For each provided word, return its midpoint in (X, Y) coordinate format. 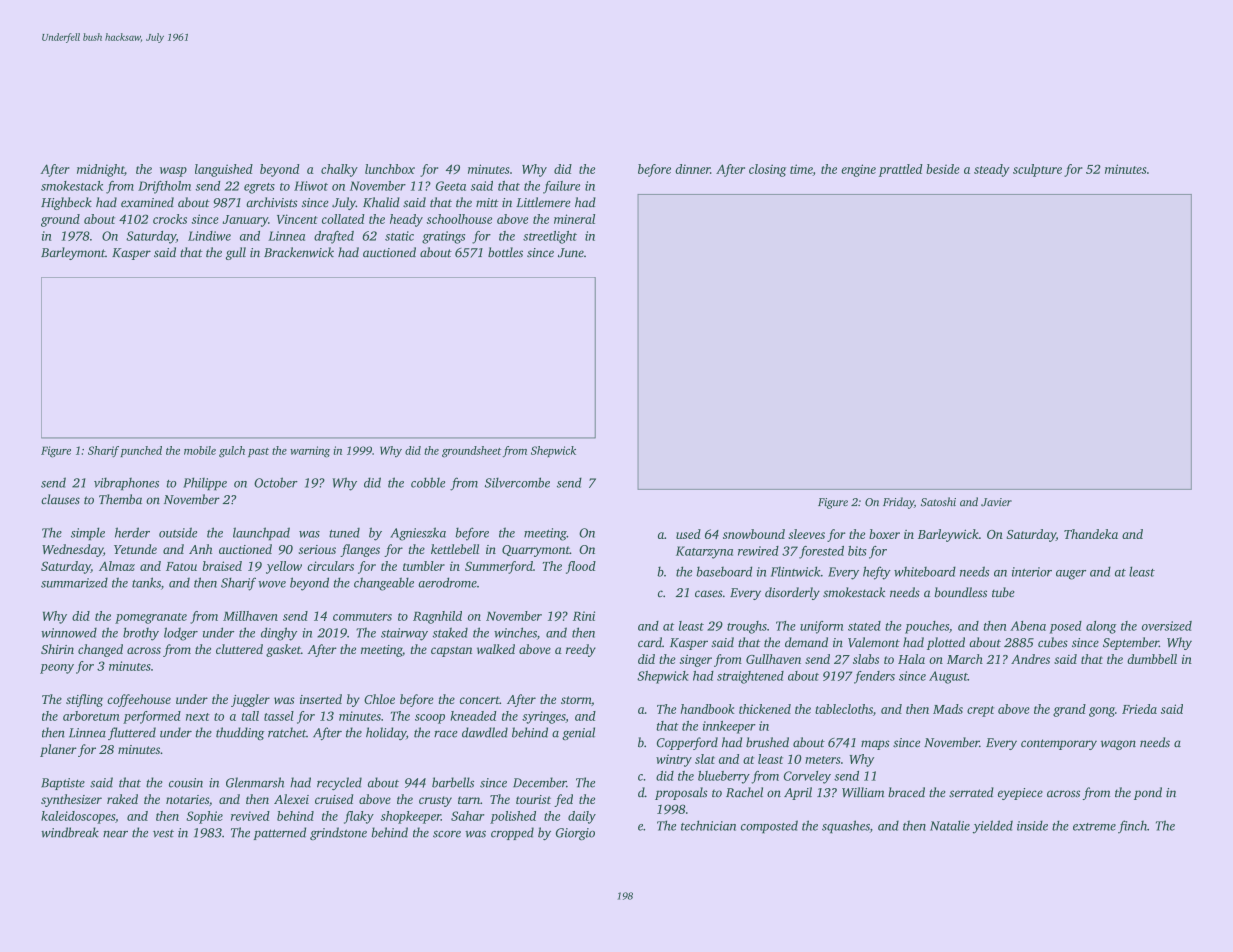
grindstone (338, 833)
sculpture (1037, 170)
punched (141, 451)
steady (992, 170)
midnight (100, 170)
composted (769, 826)
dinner (692, 169)
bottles (505, 252)
